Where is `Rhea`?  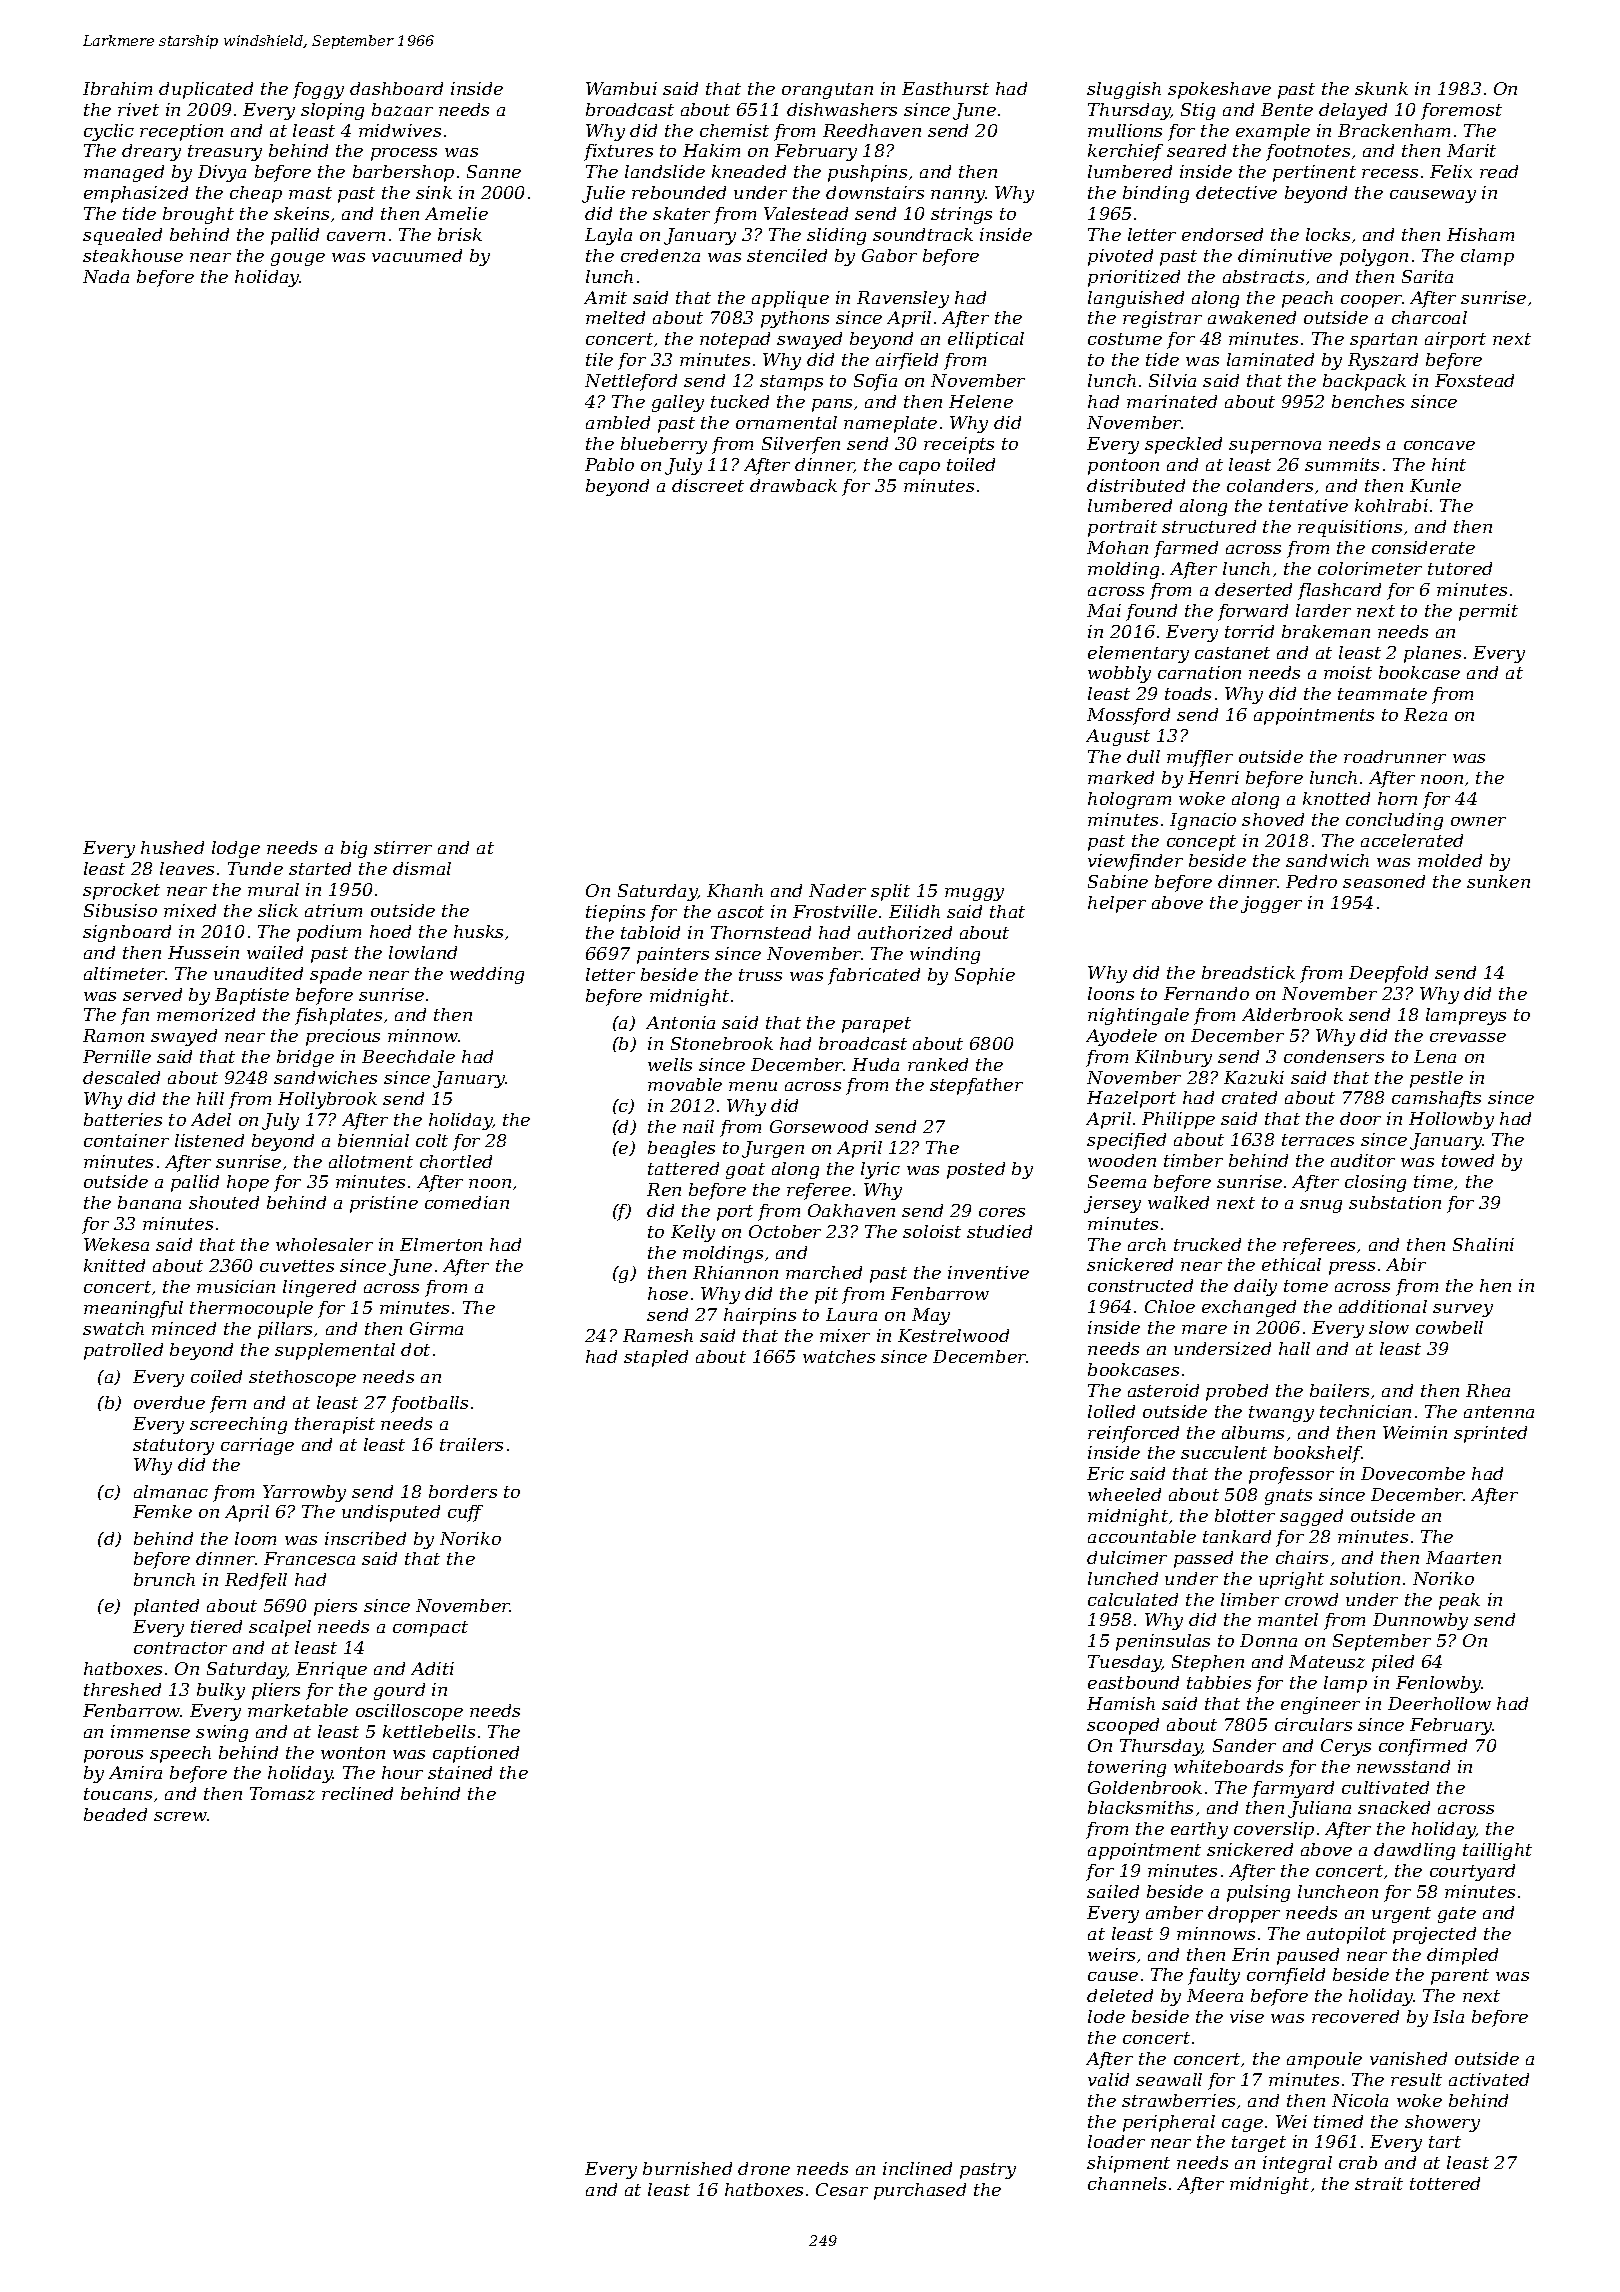
Rhea is located at coordinates (1488, 1390).
